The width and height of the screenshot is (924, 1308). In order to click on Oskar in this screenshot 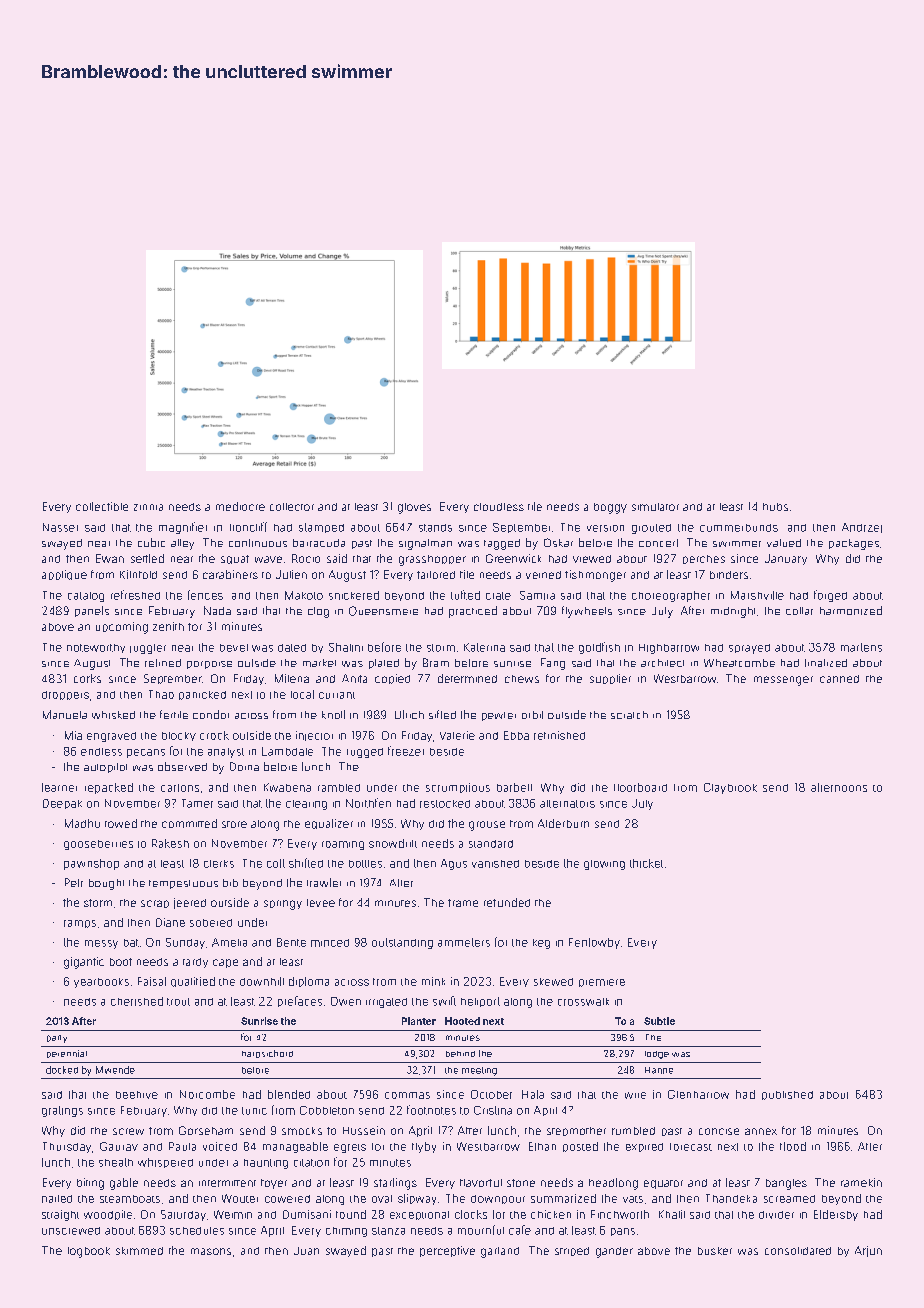, I will do `click(558, 542)`.
